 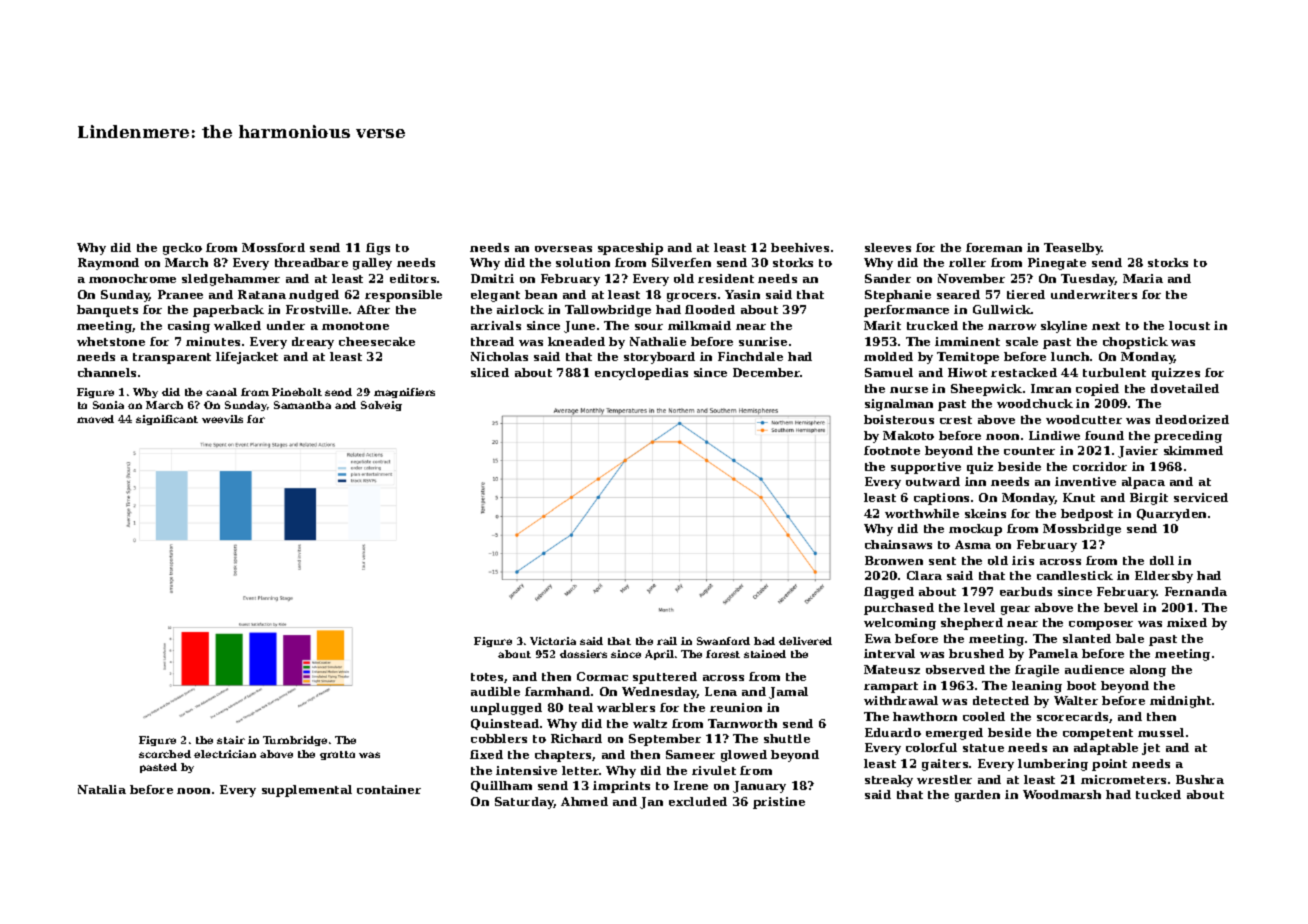 What do you see at coordinates (967, 372) in the screenshot?
I see `Hiwot` at bounding box center [967, 372].
